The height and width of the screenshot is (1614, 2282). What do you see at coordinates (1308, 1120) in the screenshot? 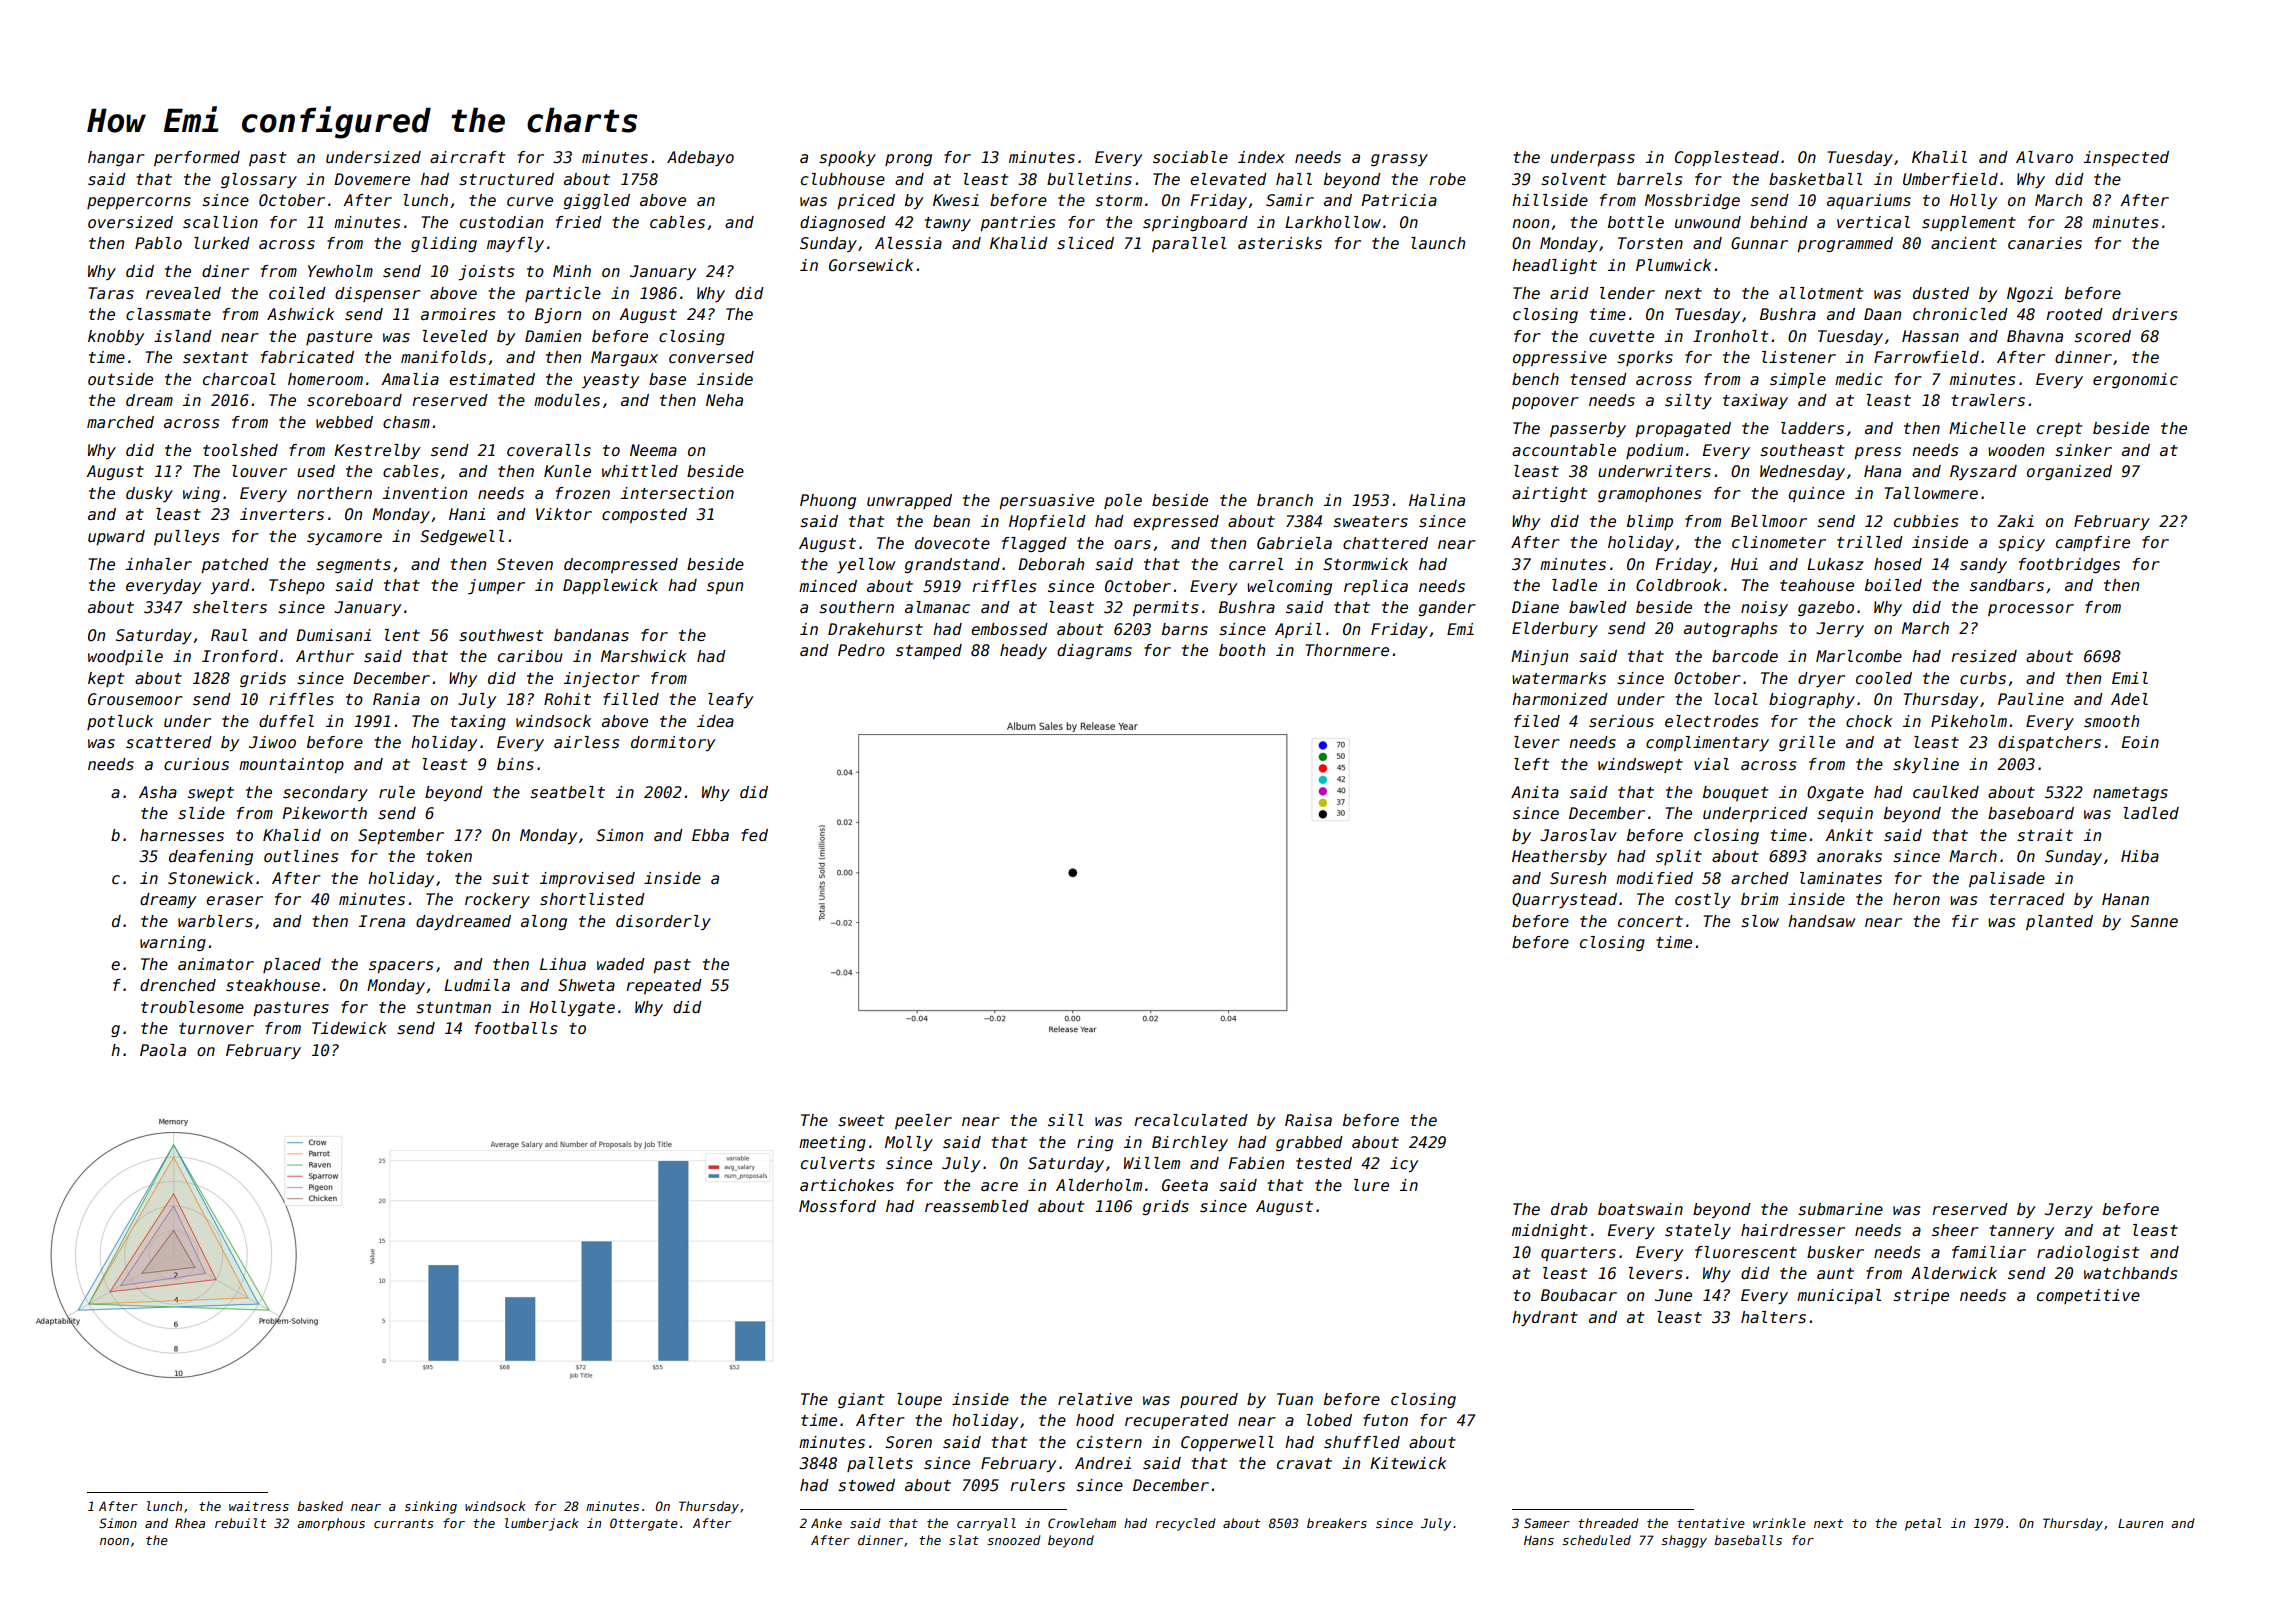
I see `Raisa` at bounding box center [1308, 1120].
